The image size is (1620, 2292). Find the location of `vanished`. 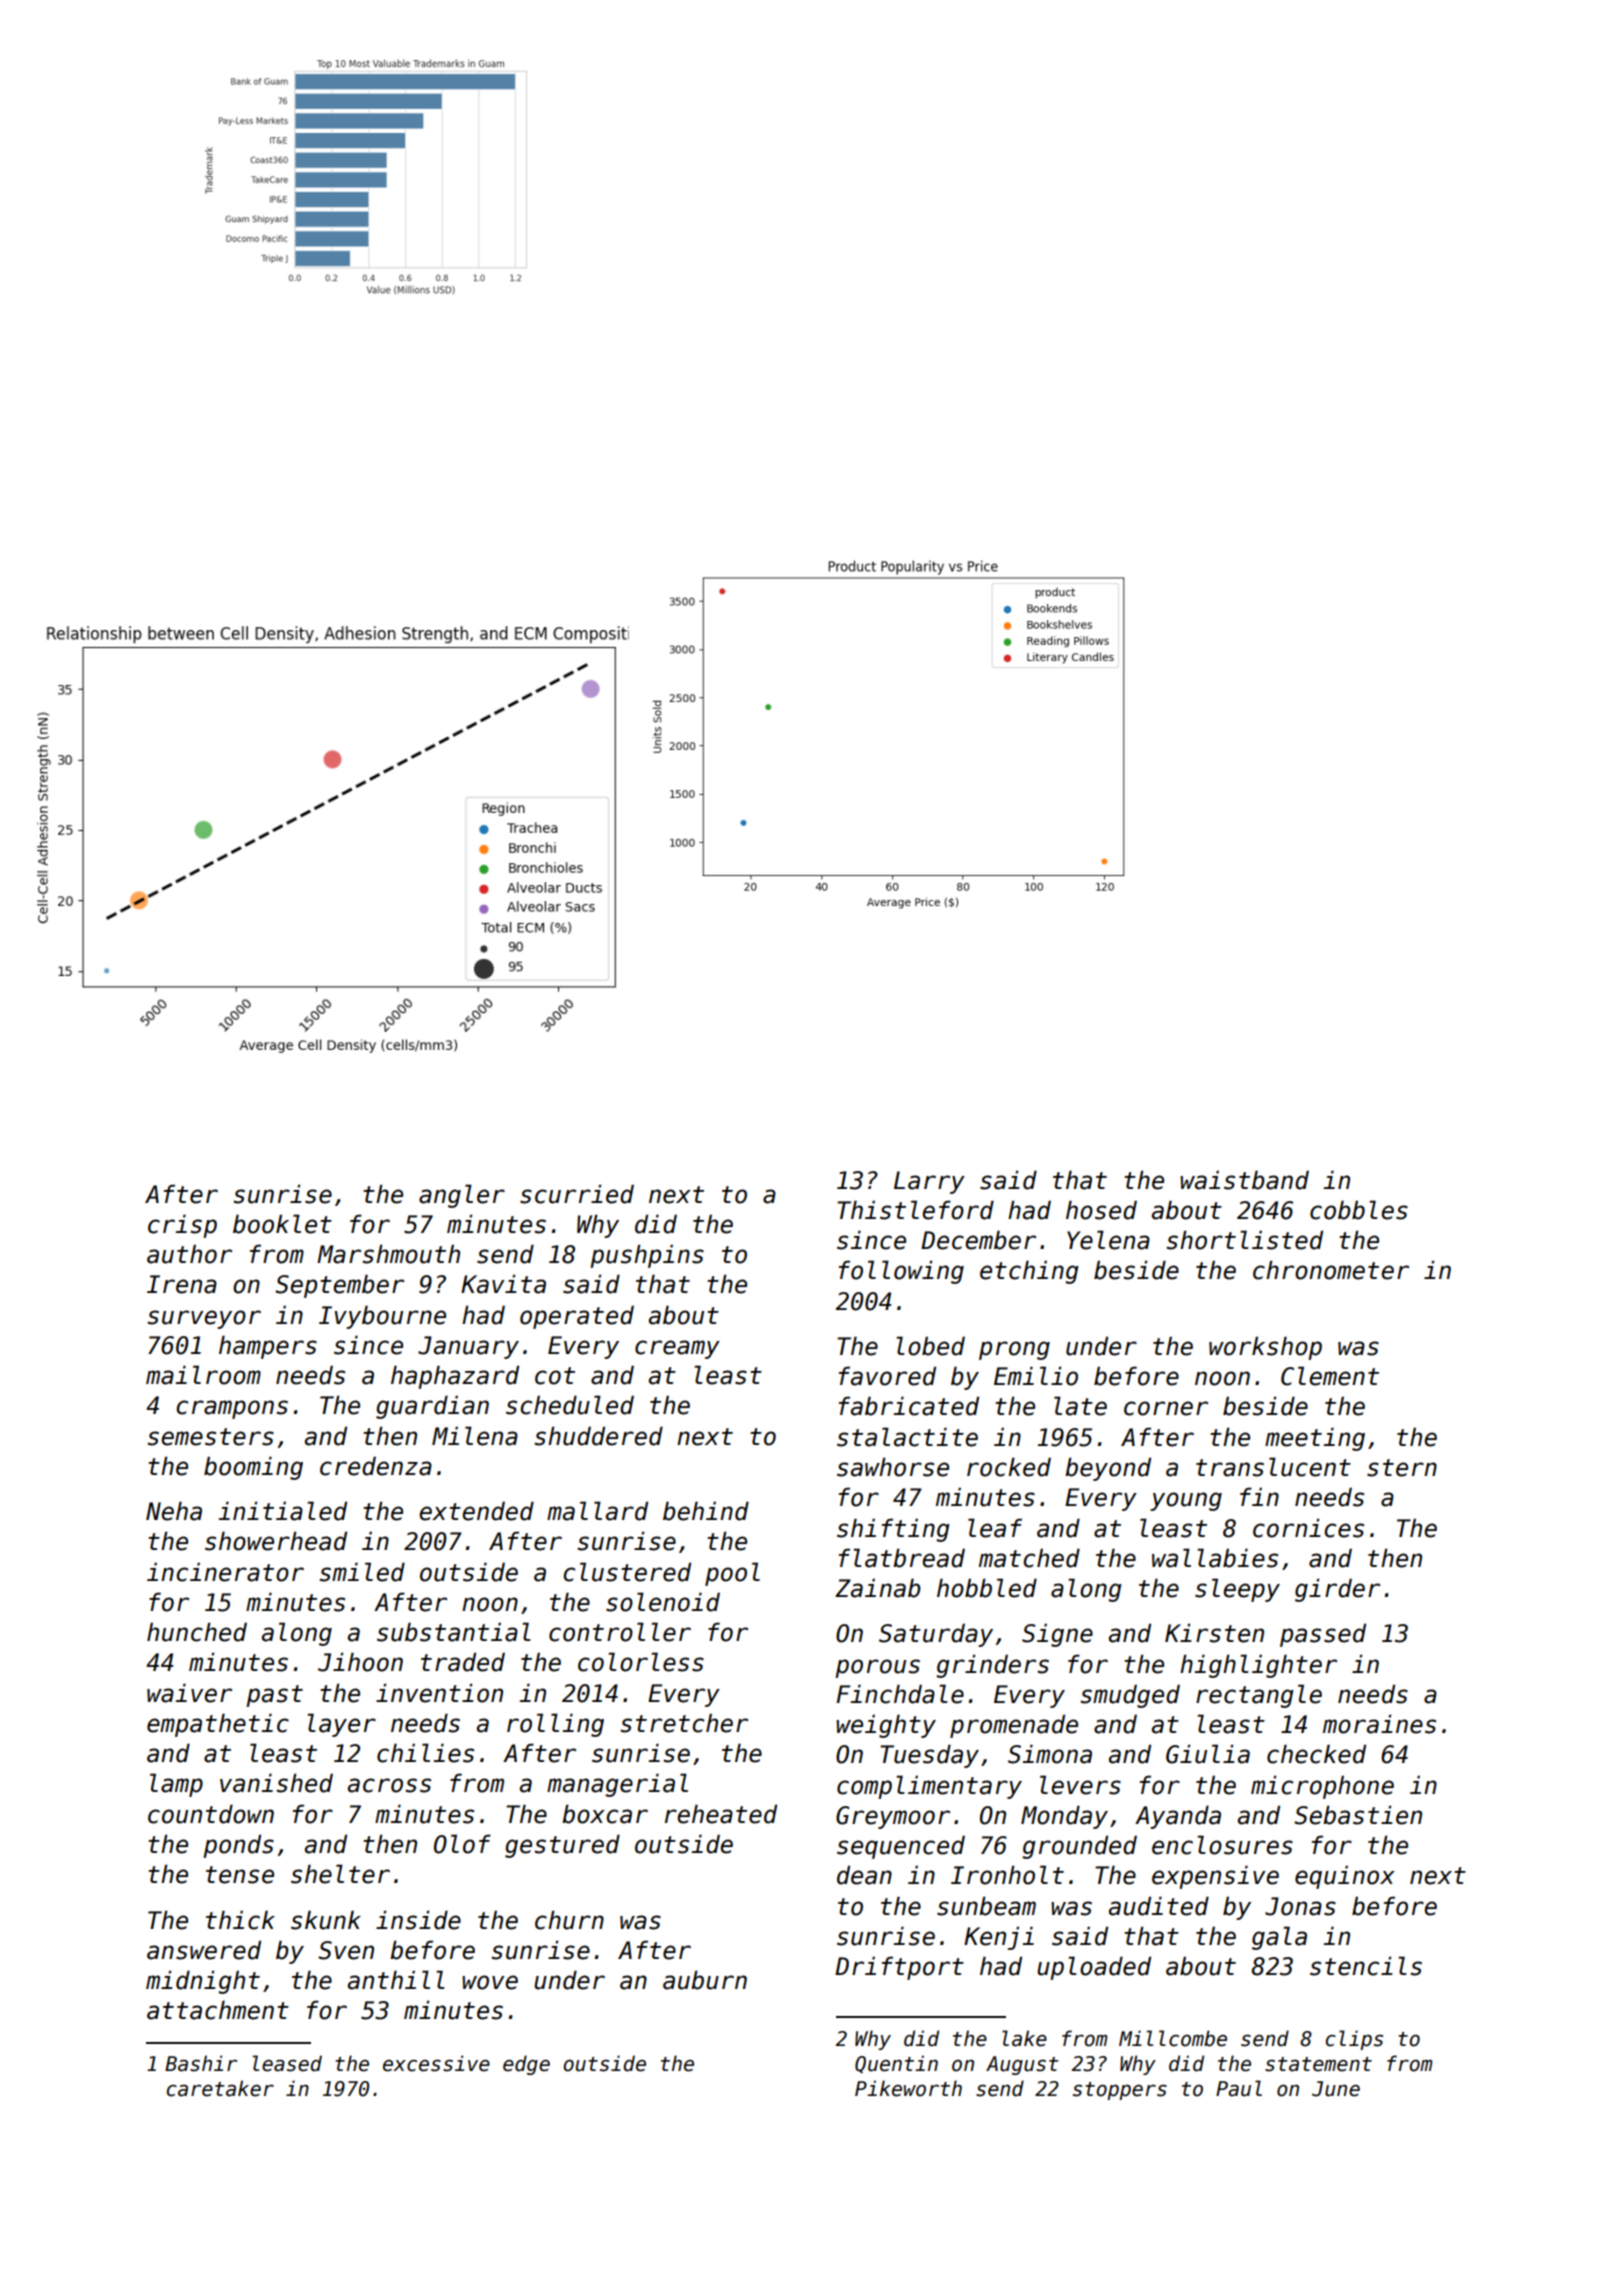

vanished is located at coordinates (276, 1783).
